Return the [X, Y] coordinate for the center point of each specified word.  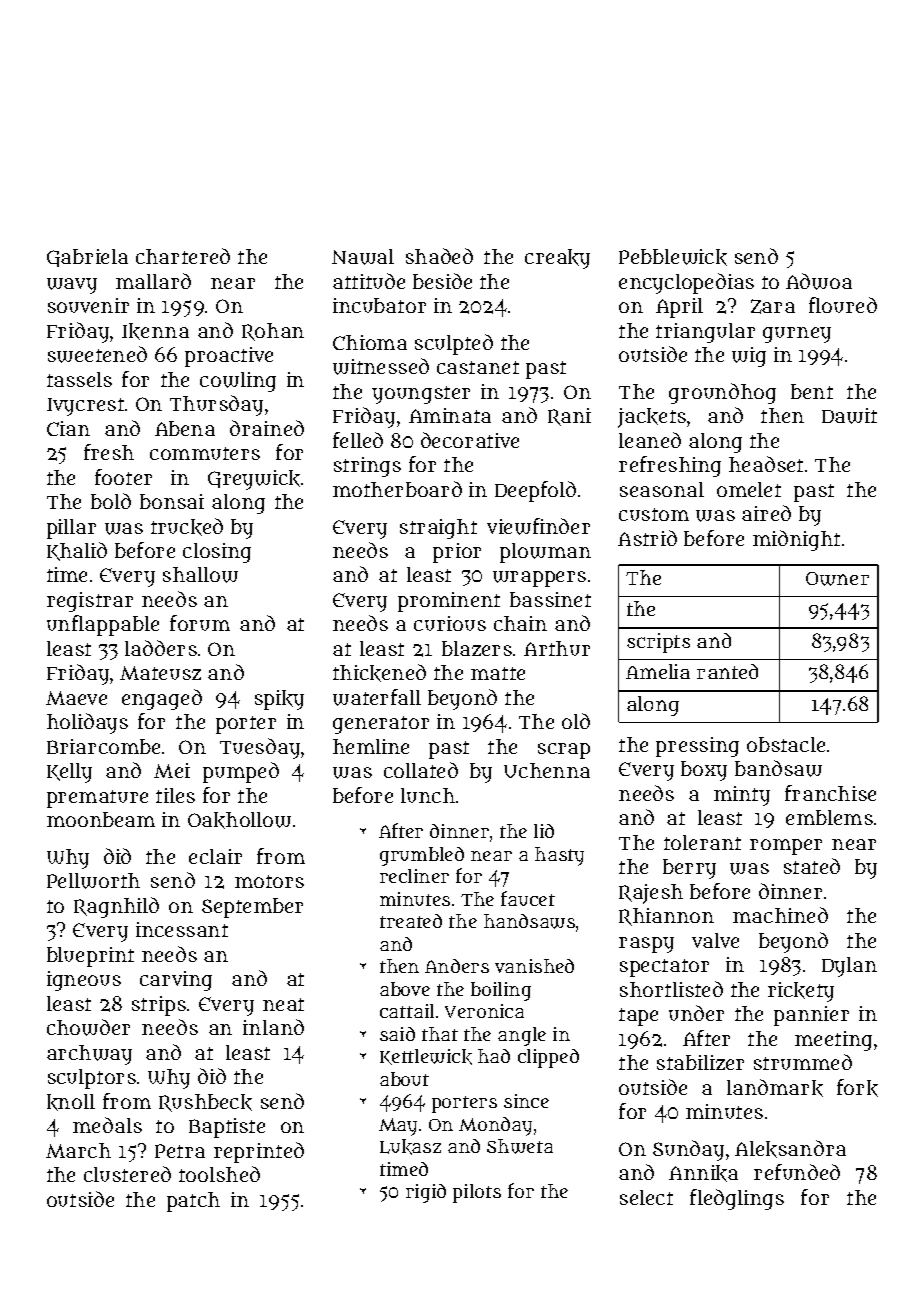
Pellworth [93, 881]
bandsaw [778, 768]
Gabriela [87, 258]
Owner [837, 579]
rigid [426, 1193]
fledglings [737, 1199]
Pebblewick [673, 257]
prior [457, 553]
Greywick [254, 480]
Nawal [363, 257]
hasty [559, 856]
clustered [127, 1174]
